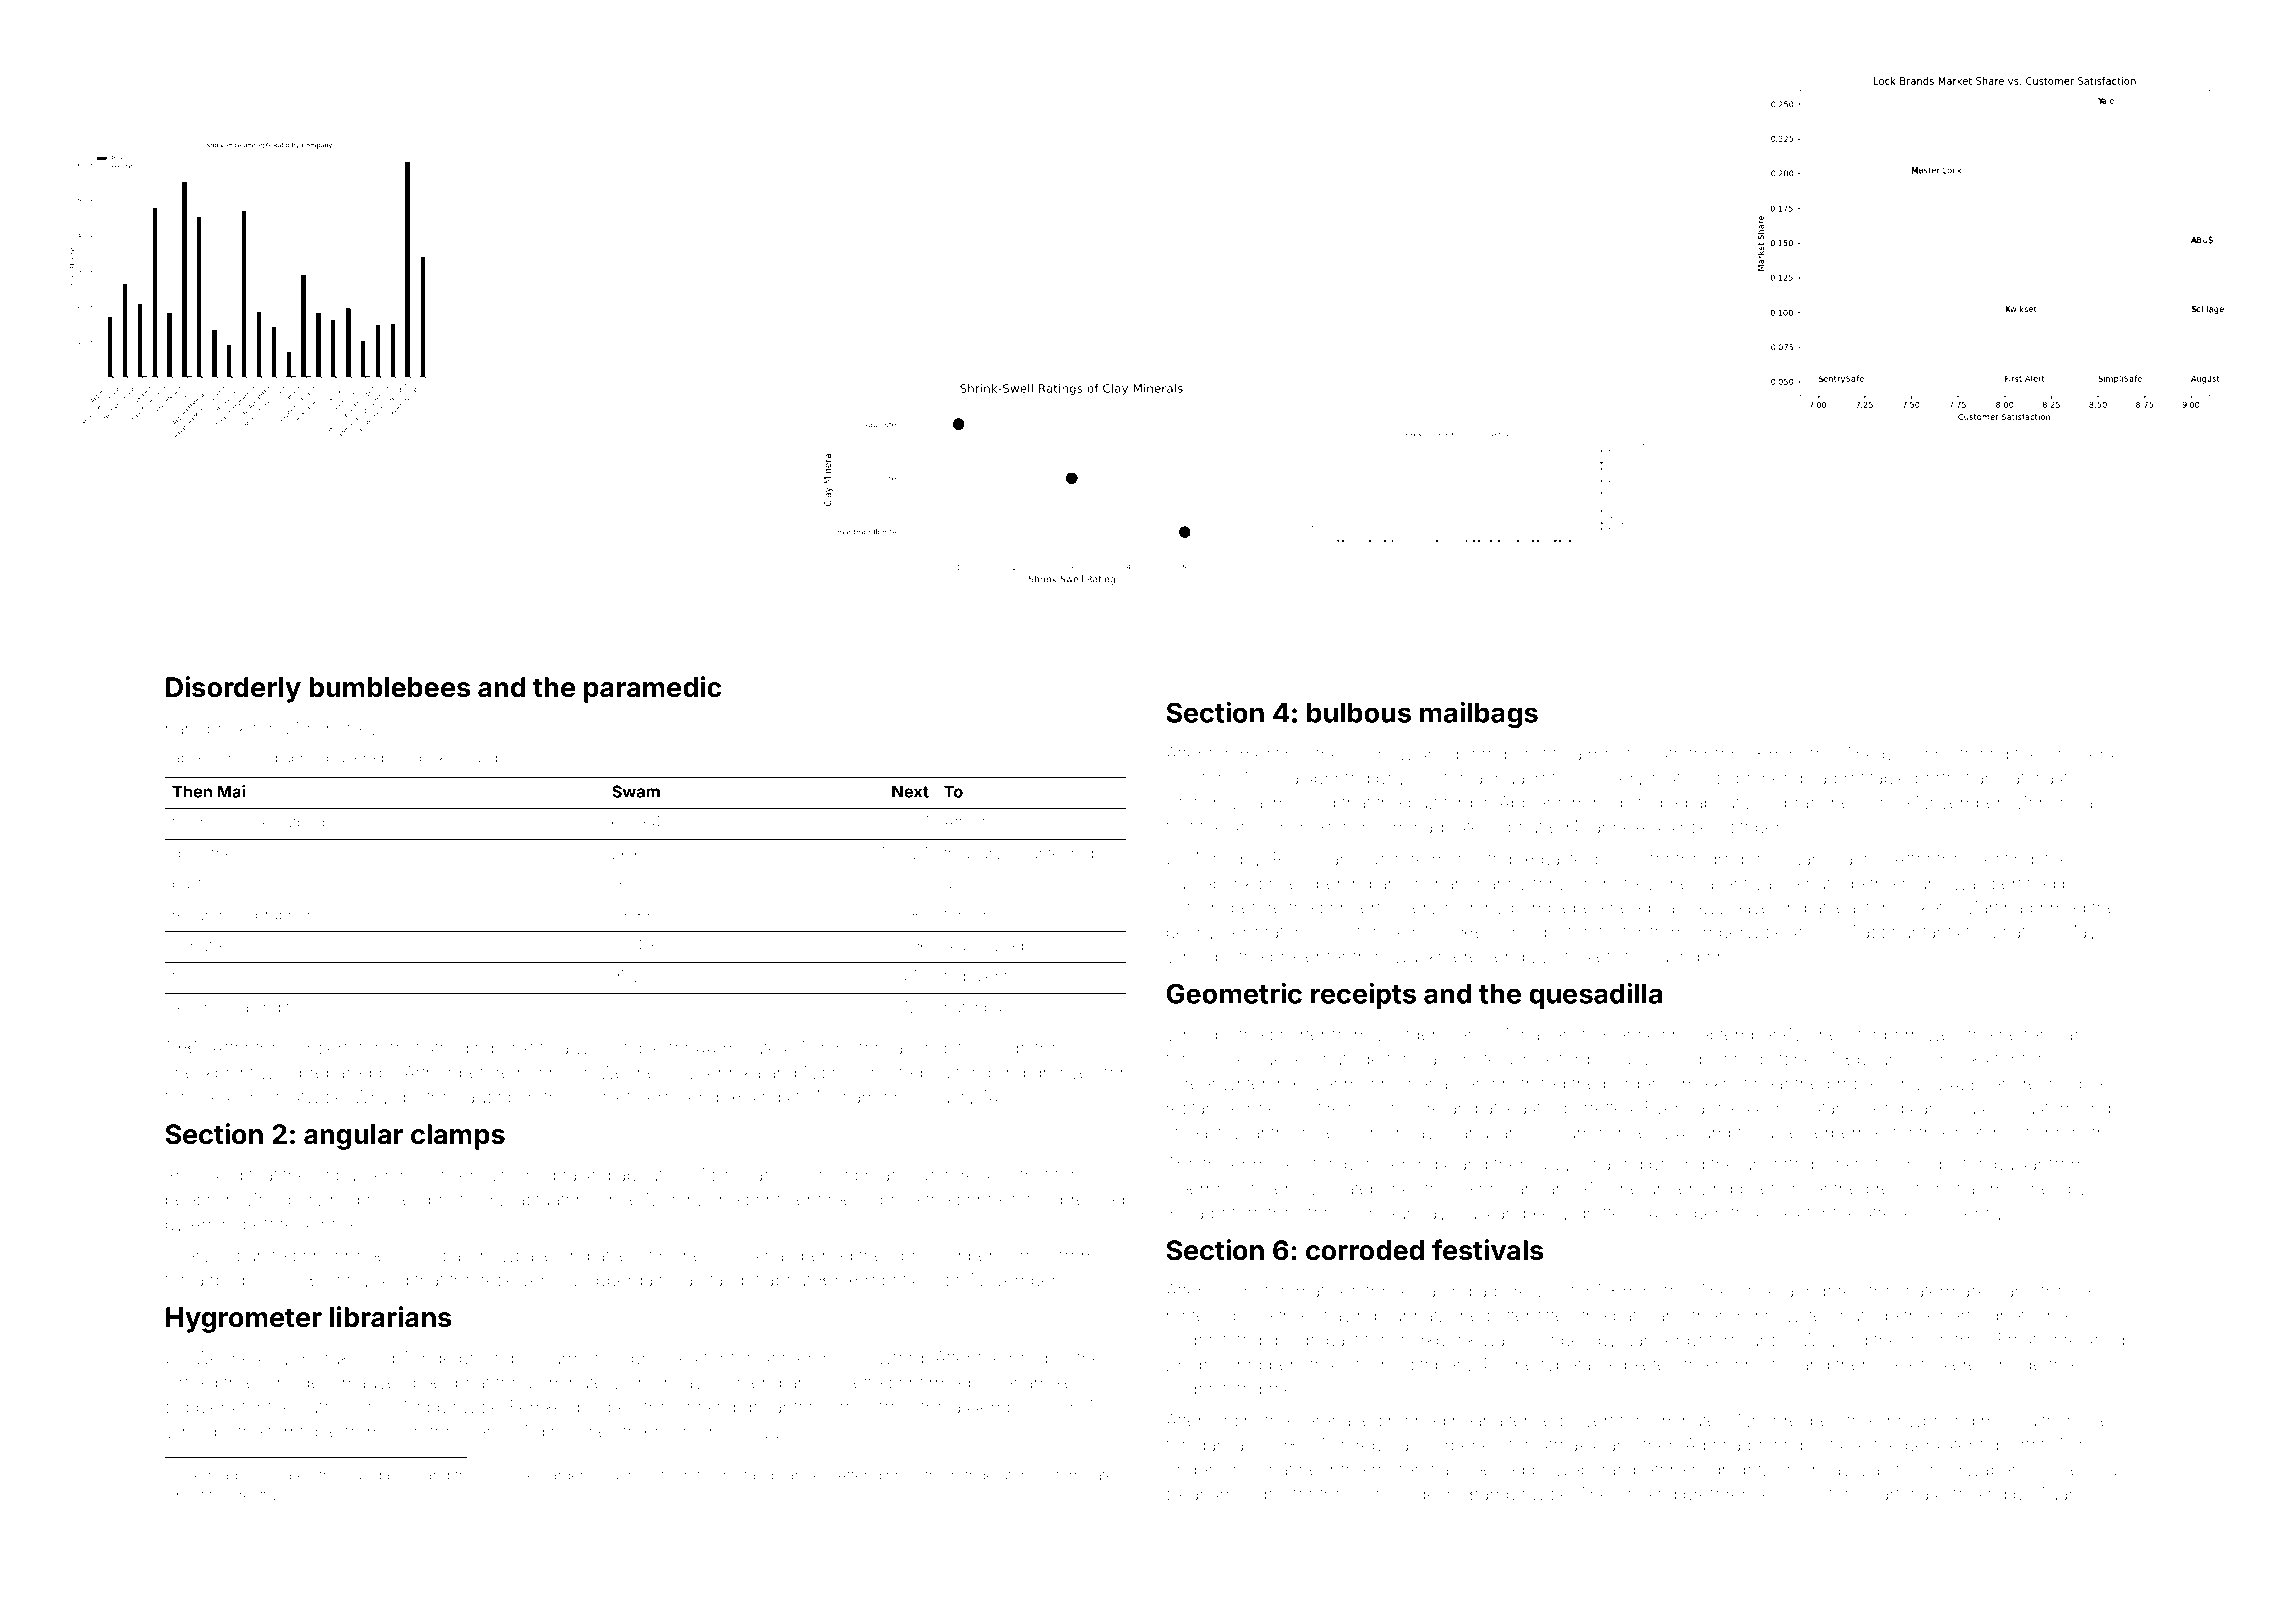 The image size is (2292, 1620). Describe the element at coordinates (652, 689) in the screenshot. I see `paramedic` at that location.
